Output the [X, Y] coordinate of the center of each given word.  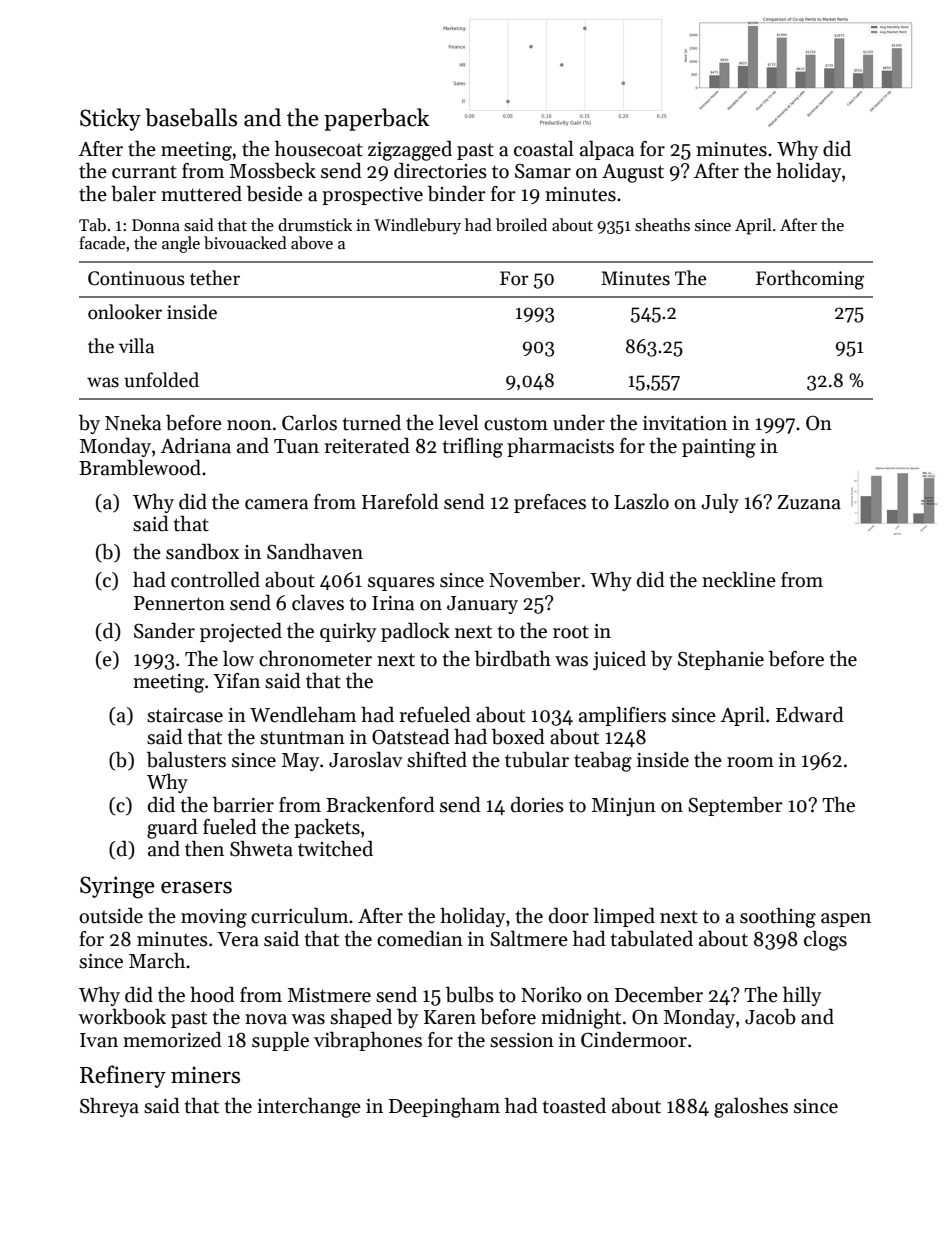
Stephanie [721, 660]
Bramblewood [140, 468]
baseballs [191, 117]
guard [172, 829]
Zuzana [809, 502]
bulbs [470, 995]
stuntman [302, 738]
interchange [309, 1108]
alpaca [607, 150]
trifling [473, 448]
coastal [544, 149]
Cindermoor [634, 1040]
